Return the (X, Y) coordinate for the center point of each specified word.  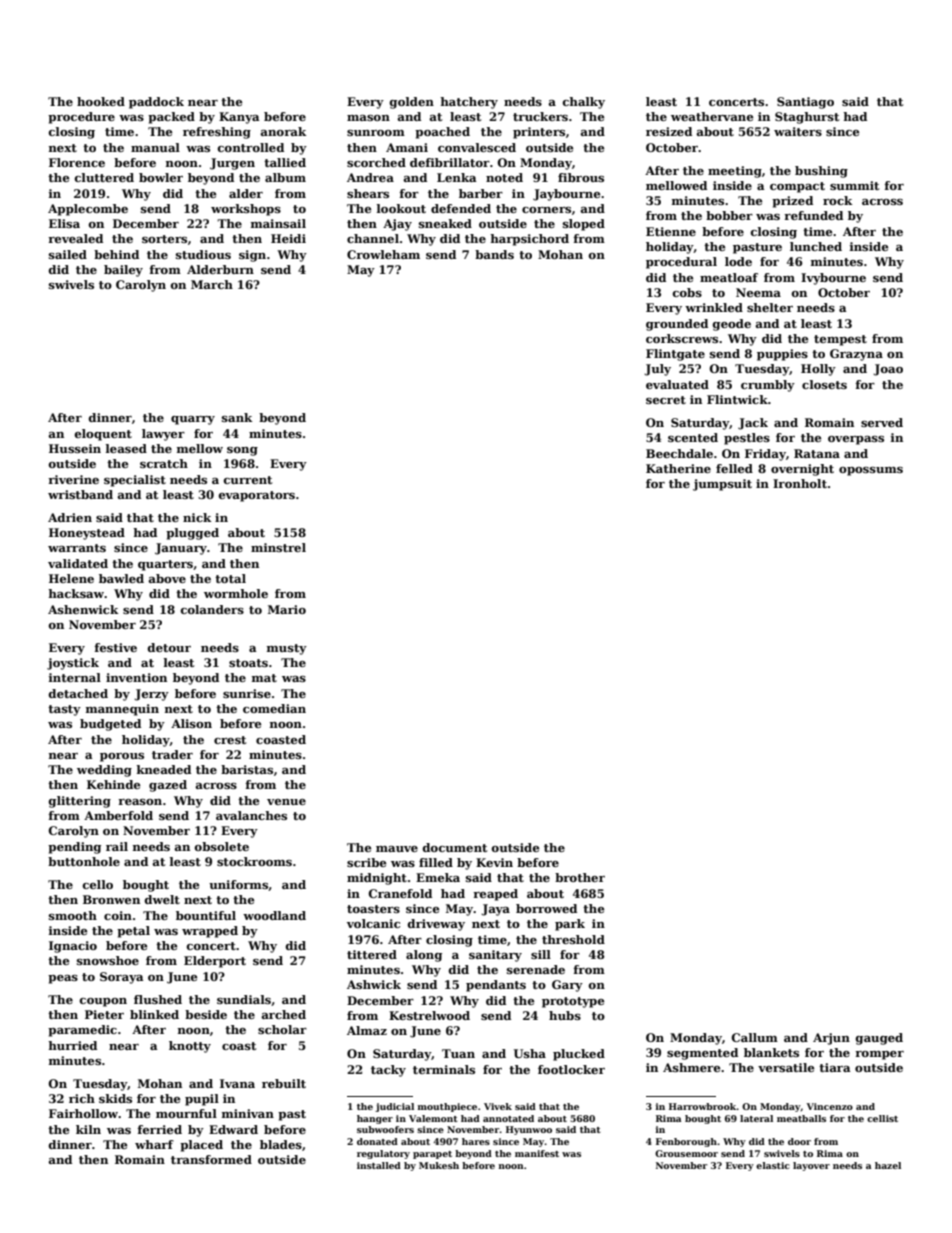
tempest (840, 340)
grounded (677, 325)
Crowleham (383, 254)
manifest (537, 1153)
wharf (154, 1144)
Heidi (288, 238)
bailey (123, 271)
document (455, 847)
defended (461, 208)
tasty (64, 710)
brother (580, 877)
